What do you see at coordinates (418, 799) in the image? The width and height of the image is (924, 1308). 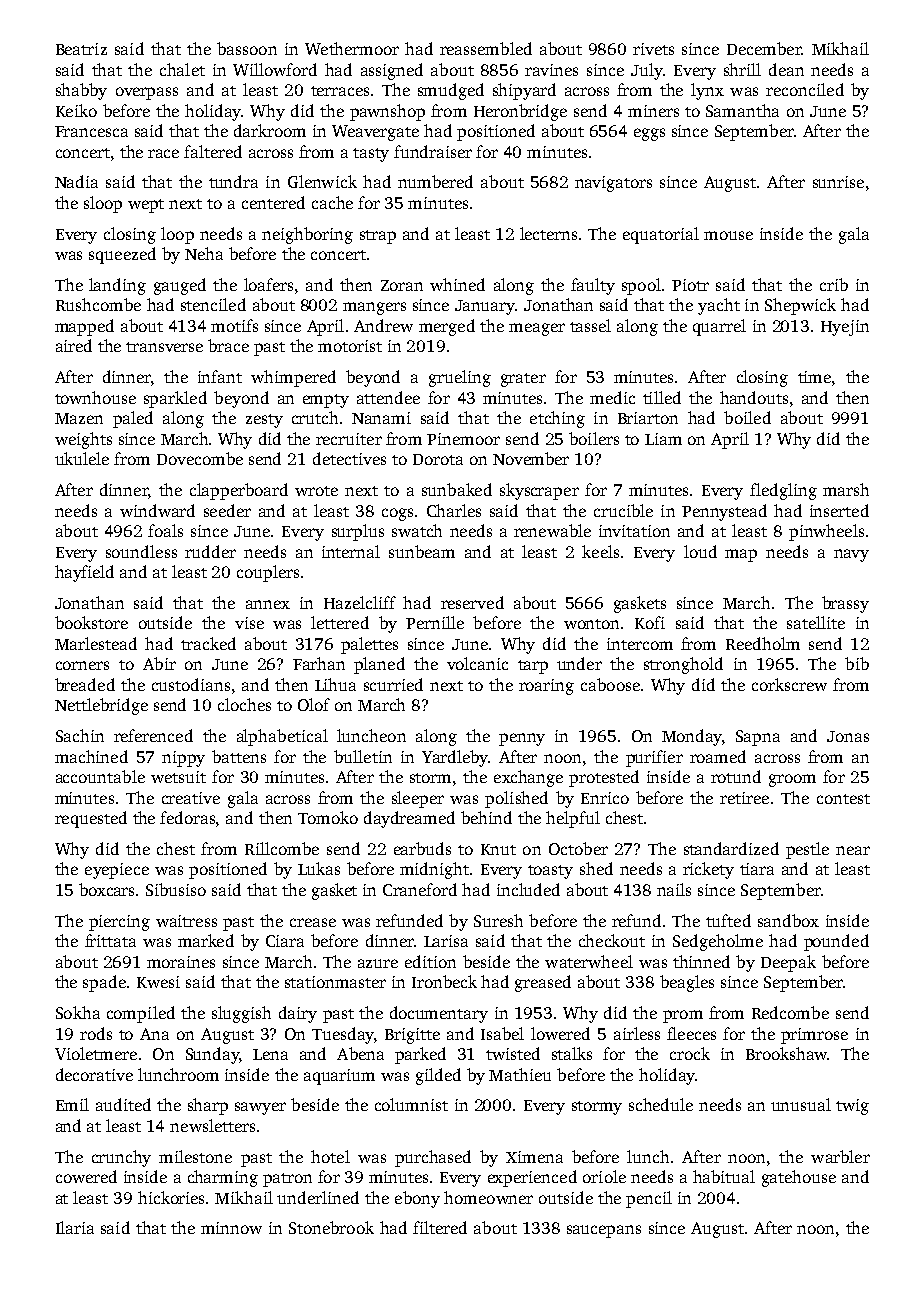 I see `sleeper` at bounding box center [418, 799].
